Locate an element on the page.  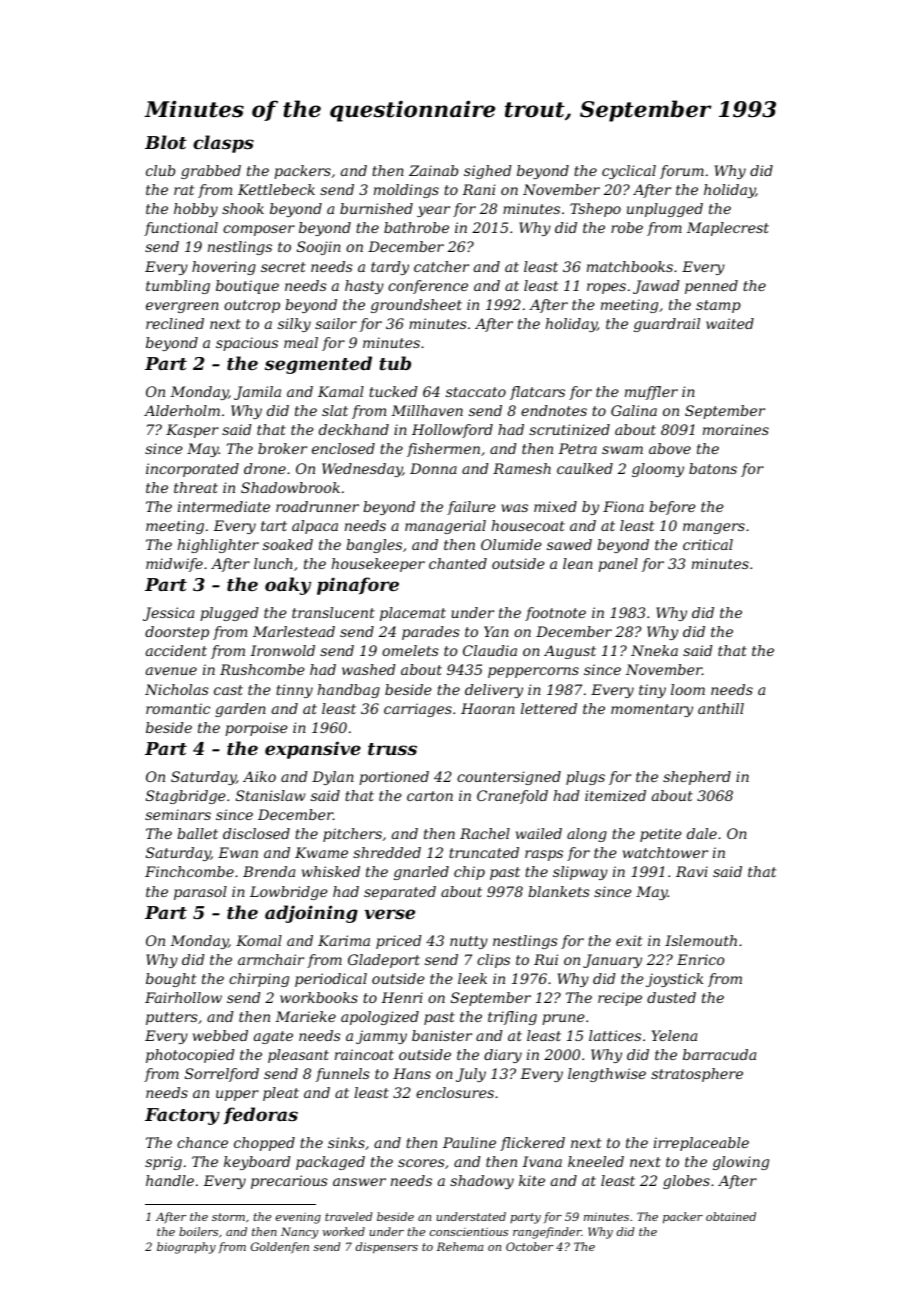
nutty is located at coordinates (469, 942).
